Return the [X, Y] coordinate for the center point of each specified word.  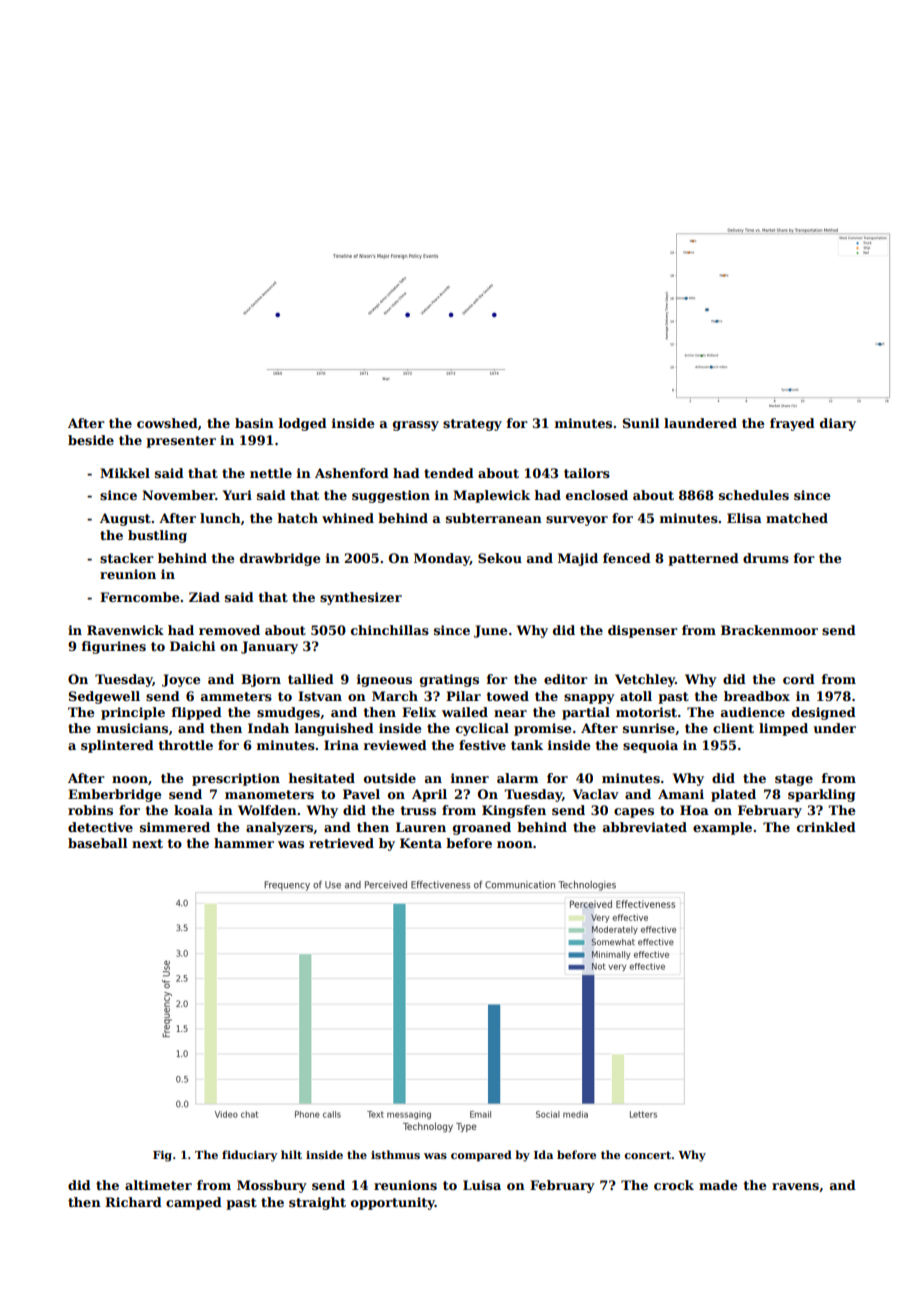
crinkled [826, 827]
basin [254, 423]
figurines [114, 647]
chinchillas [390, 630]
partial [586, 713]
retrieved [341, 843]
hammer [244, 843]
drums [766, 558]
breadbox [757, 696]
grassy [416, 426]
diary [838, 424]
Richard [133, 1202]
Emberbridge [115, 795]
